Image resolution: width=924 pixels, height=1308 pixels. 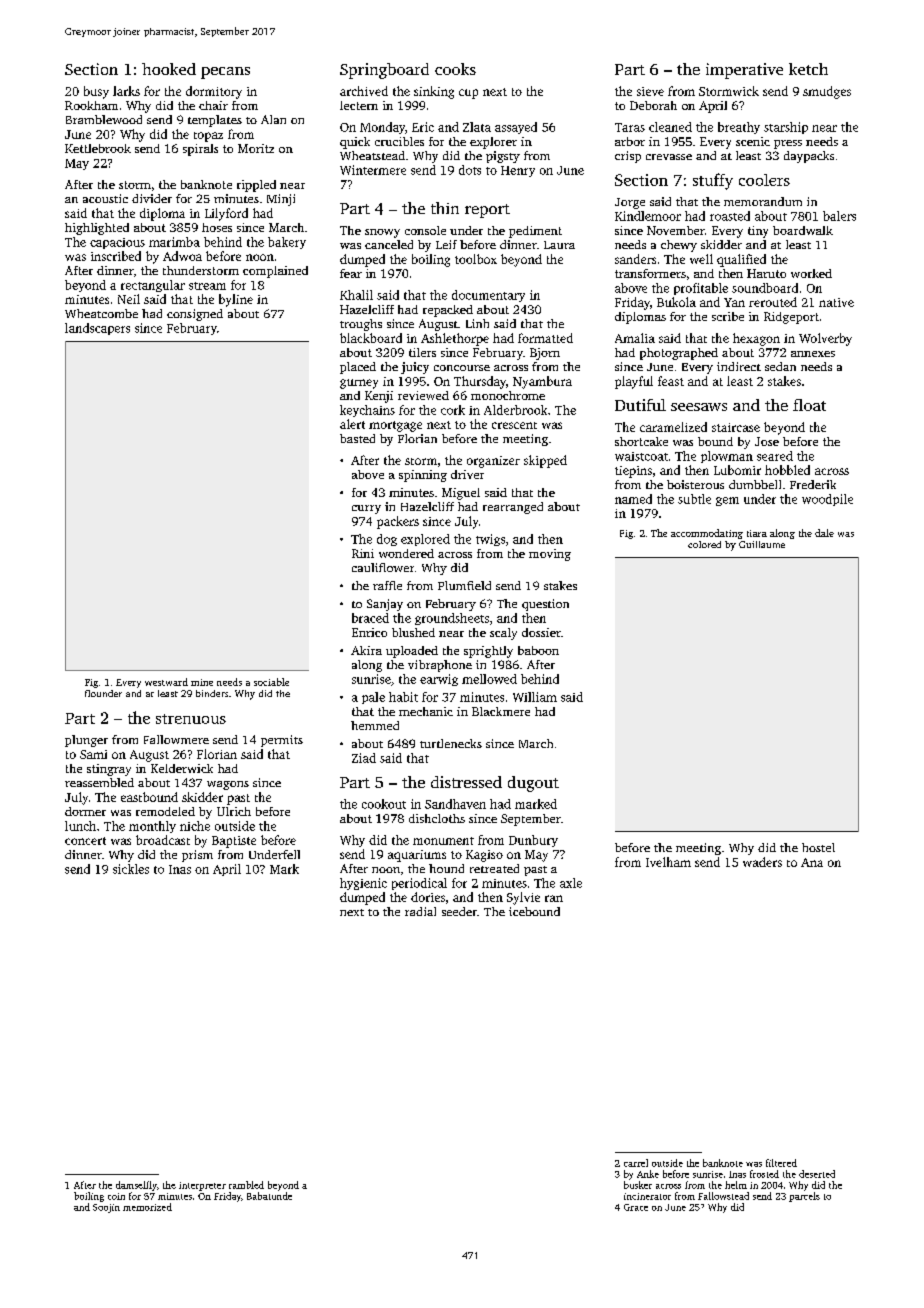 What do you see at coordinates (730, 216) in the page?
I see `roasted` at bounding box center [730, 216].
